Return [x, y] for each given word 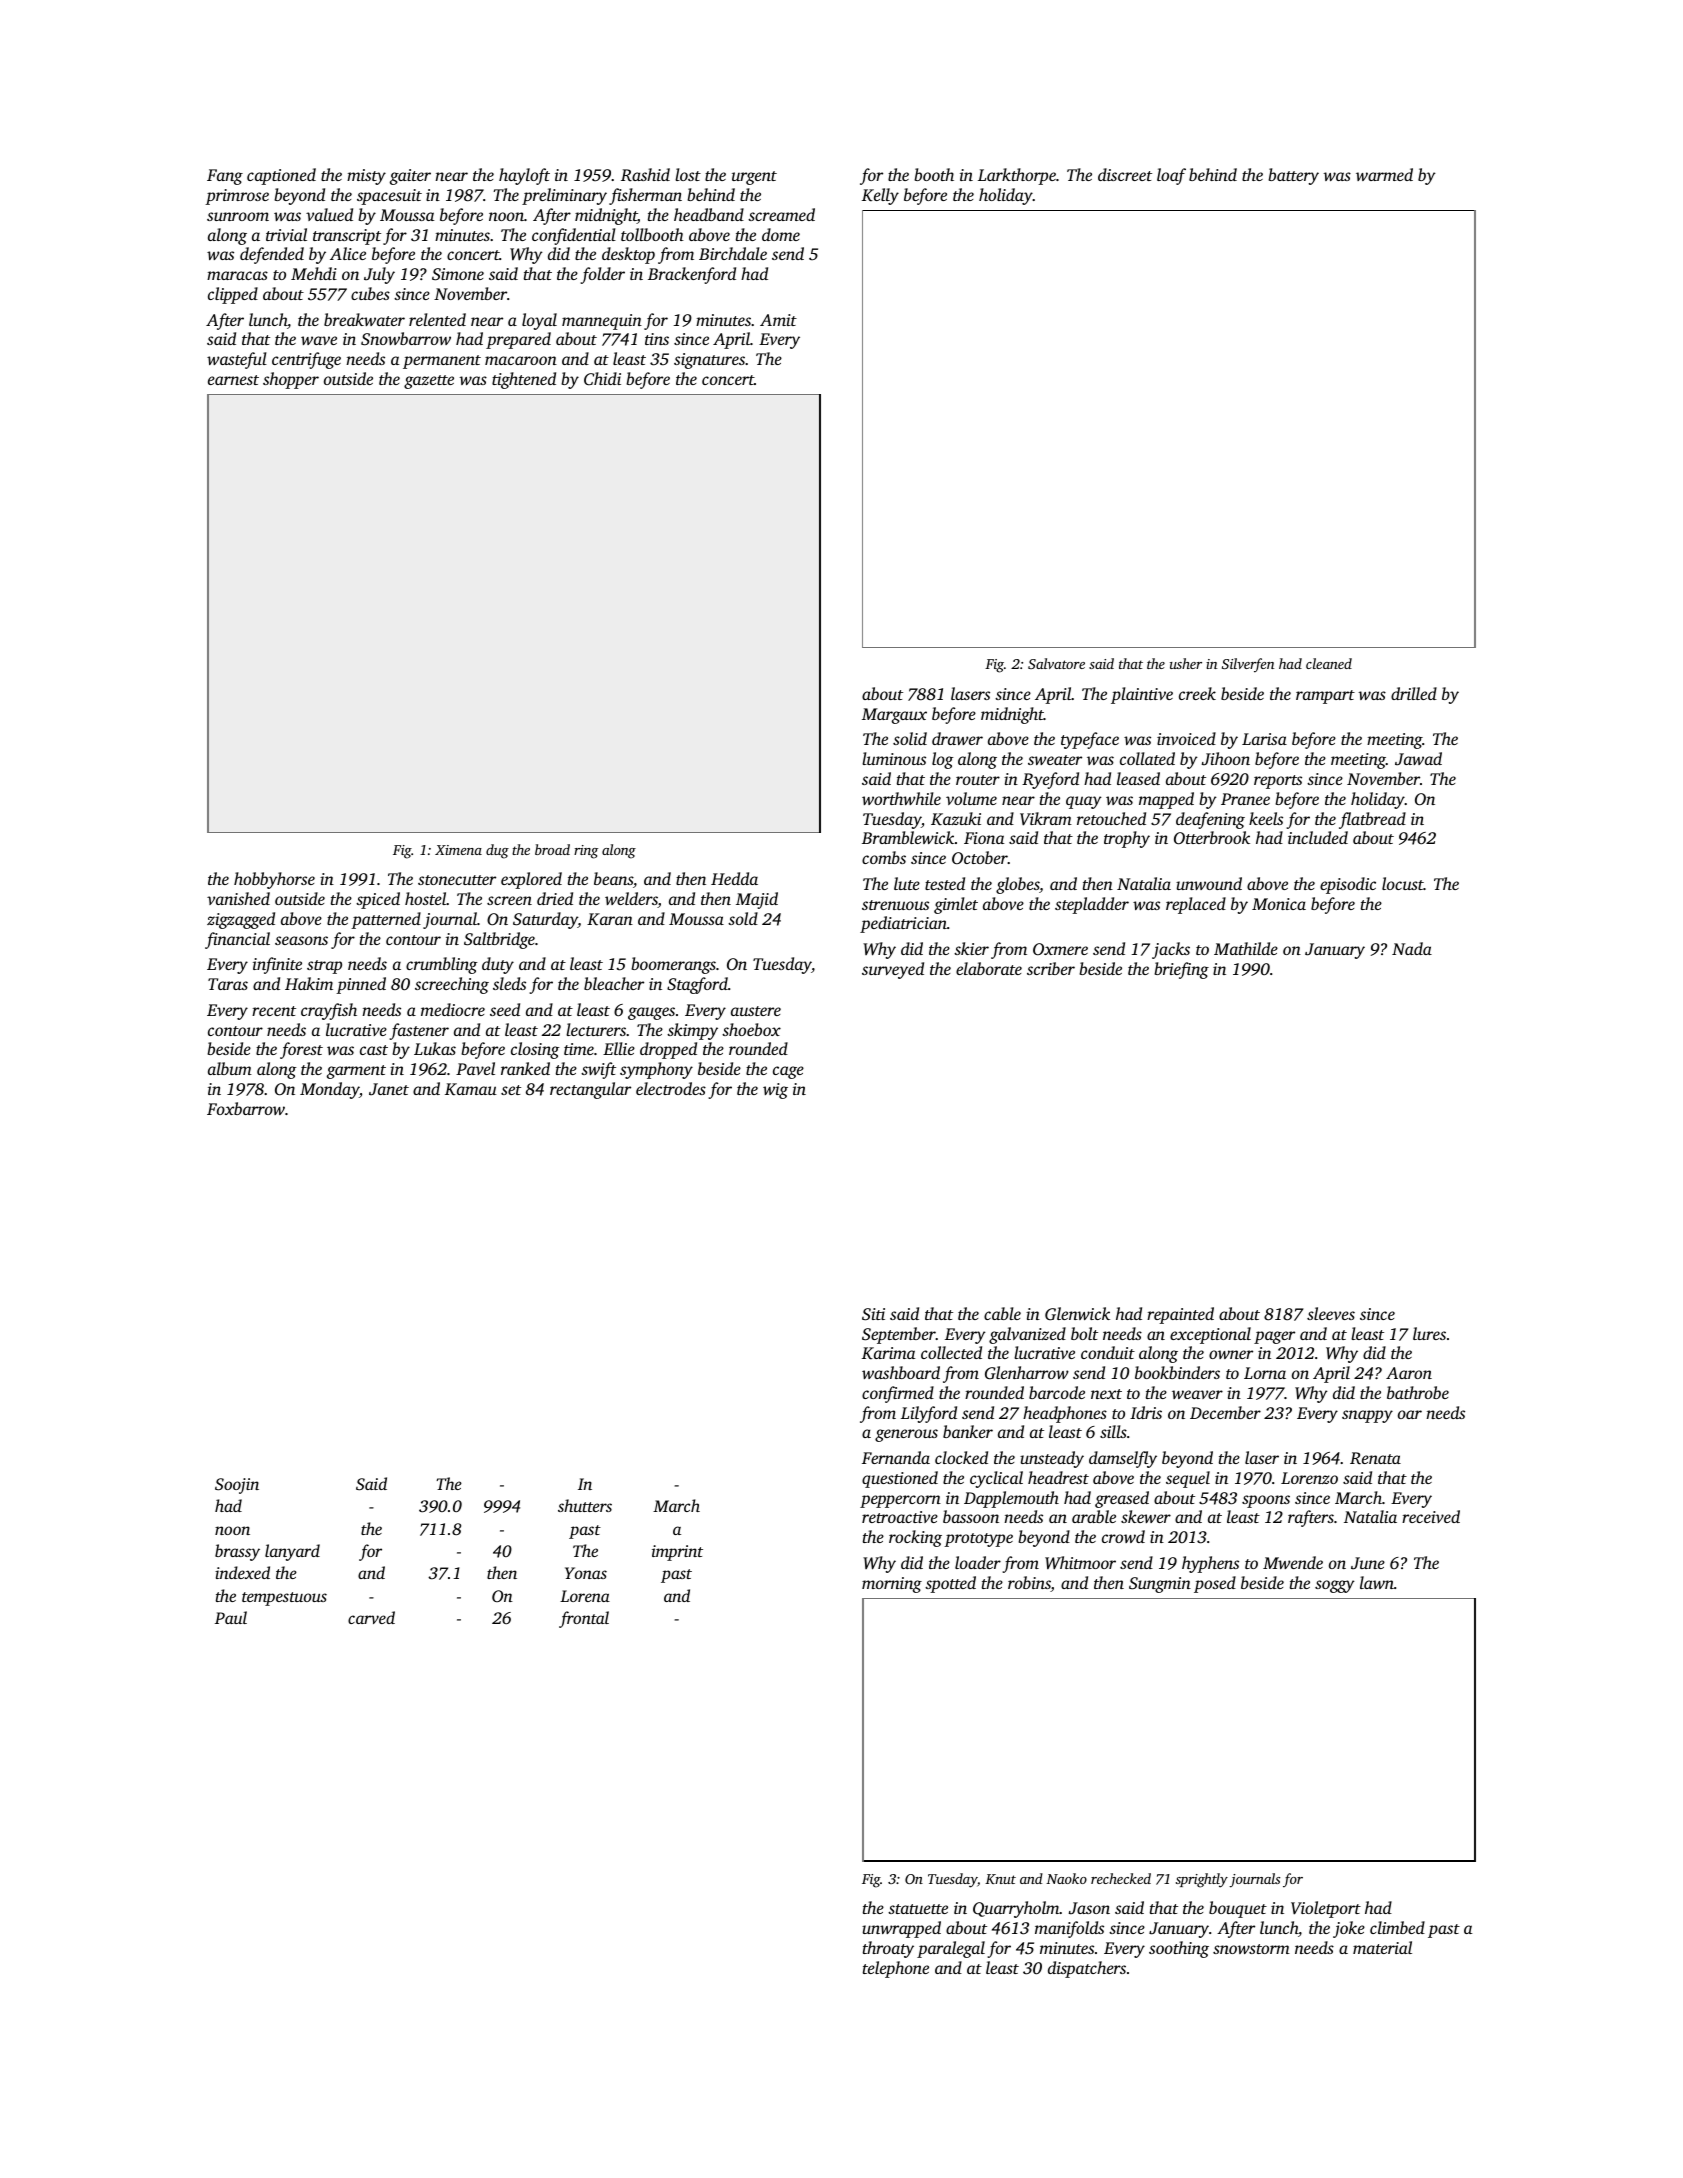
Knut [1000, 1879]
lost [688, 174]
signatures [709, 361]
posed [1215, 1584]
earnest [233, 380]
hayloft [524, 176]
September [899, 1335]
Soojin [237, 1486]
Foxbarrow [246, 1108]
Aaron [1409, 1373]
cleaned [1329, 663]
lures [1429, 1333]
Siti [873, 1314]
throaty [888, 1949]
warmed [1384, 174]
